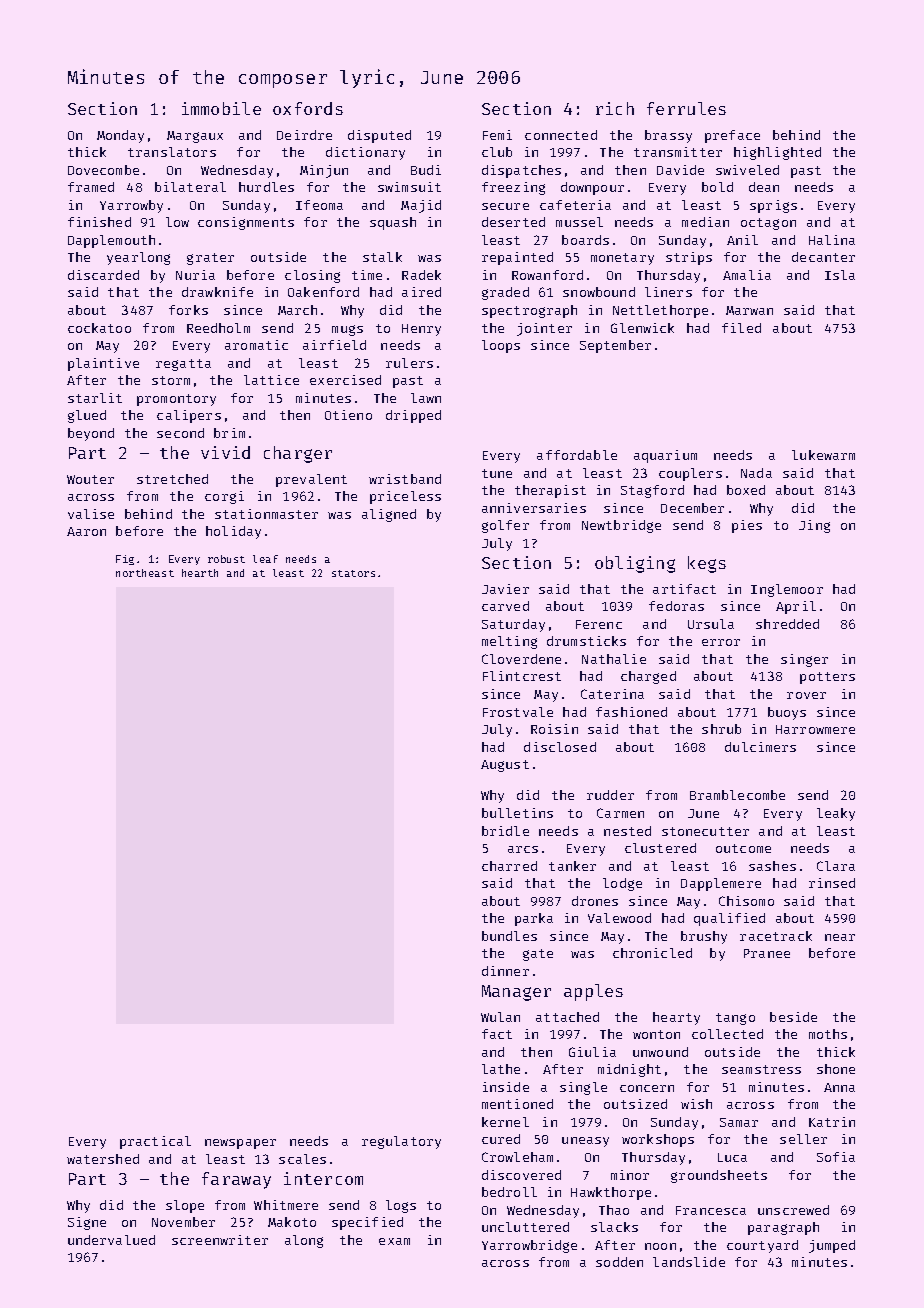 Image resolution: width=924 pixels, height=1308 pixels. Describe the element at coordinates (505, 971) in the image. I see `dinner` at that location.
